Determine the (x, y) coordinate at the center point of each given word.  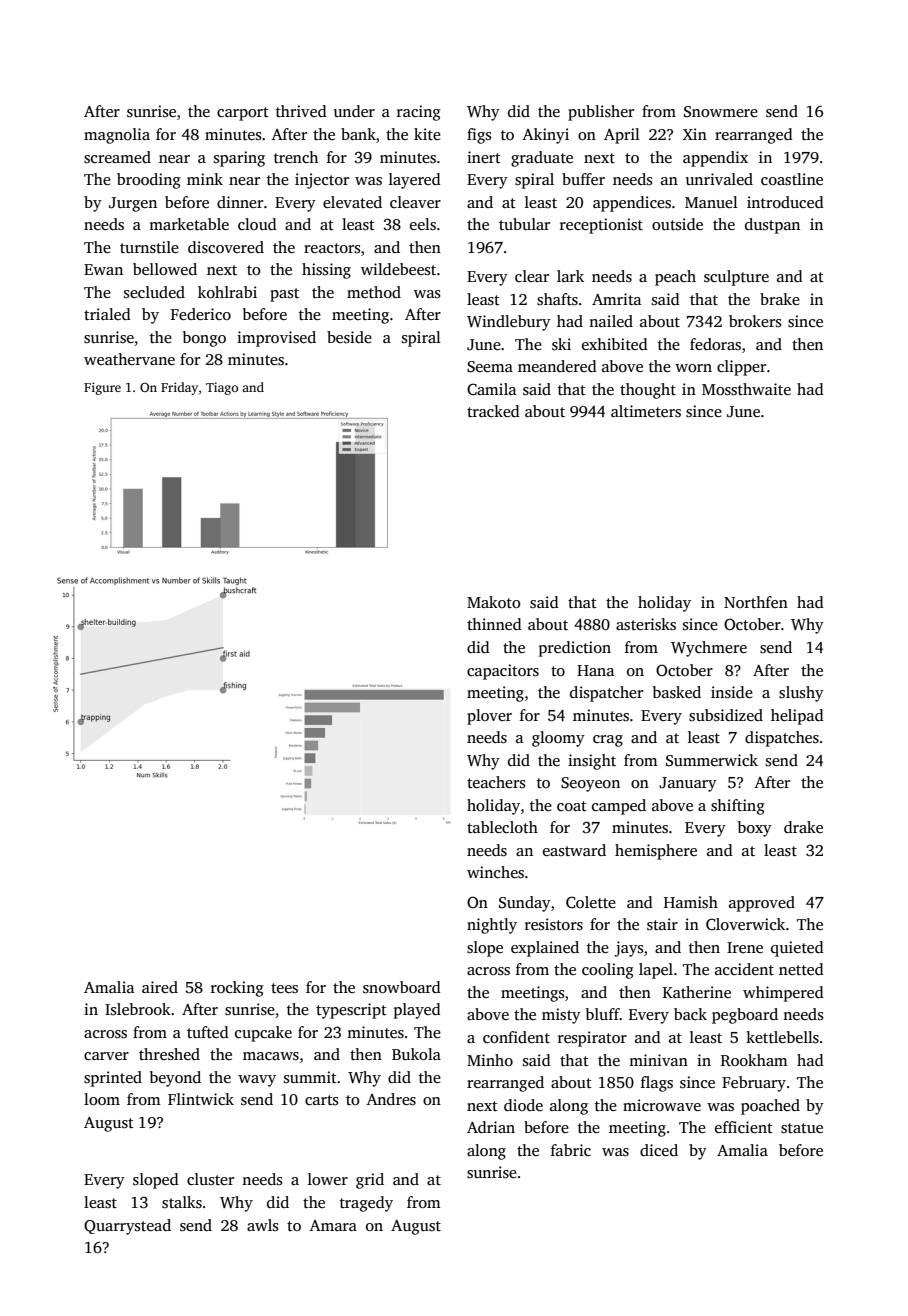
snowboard (402, 987)
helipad (797, 717)
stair (662, 924)
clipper (741, 368)
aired (160, 987)
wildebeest (398, 269)
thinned (494, 624)
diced (659, 1150)
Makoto (494, 602)
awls (262, 1225)
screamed (117, 157)
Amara (333, 1225)
